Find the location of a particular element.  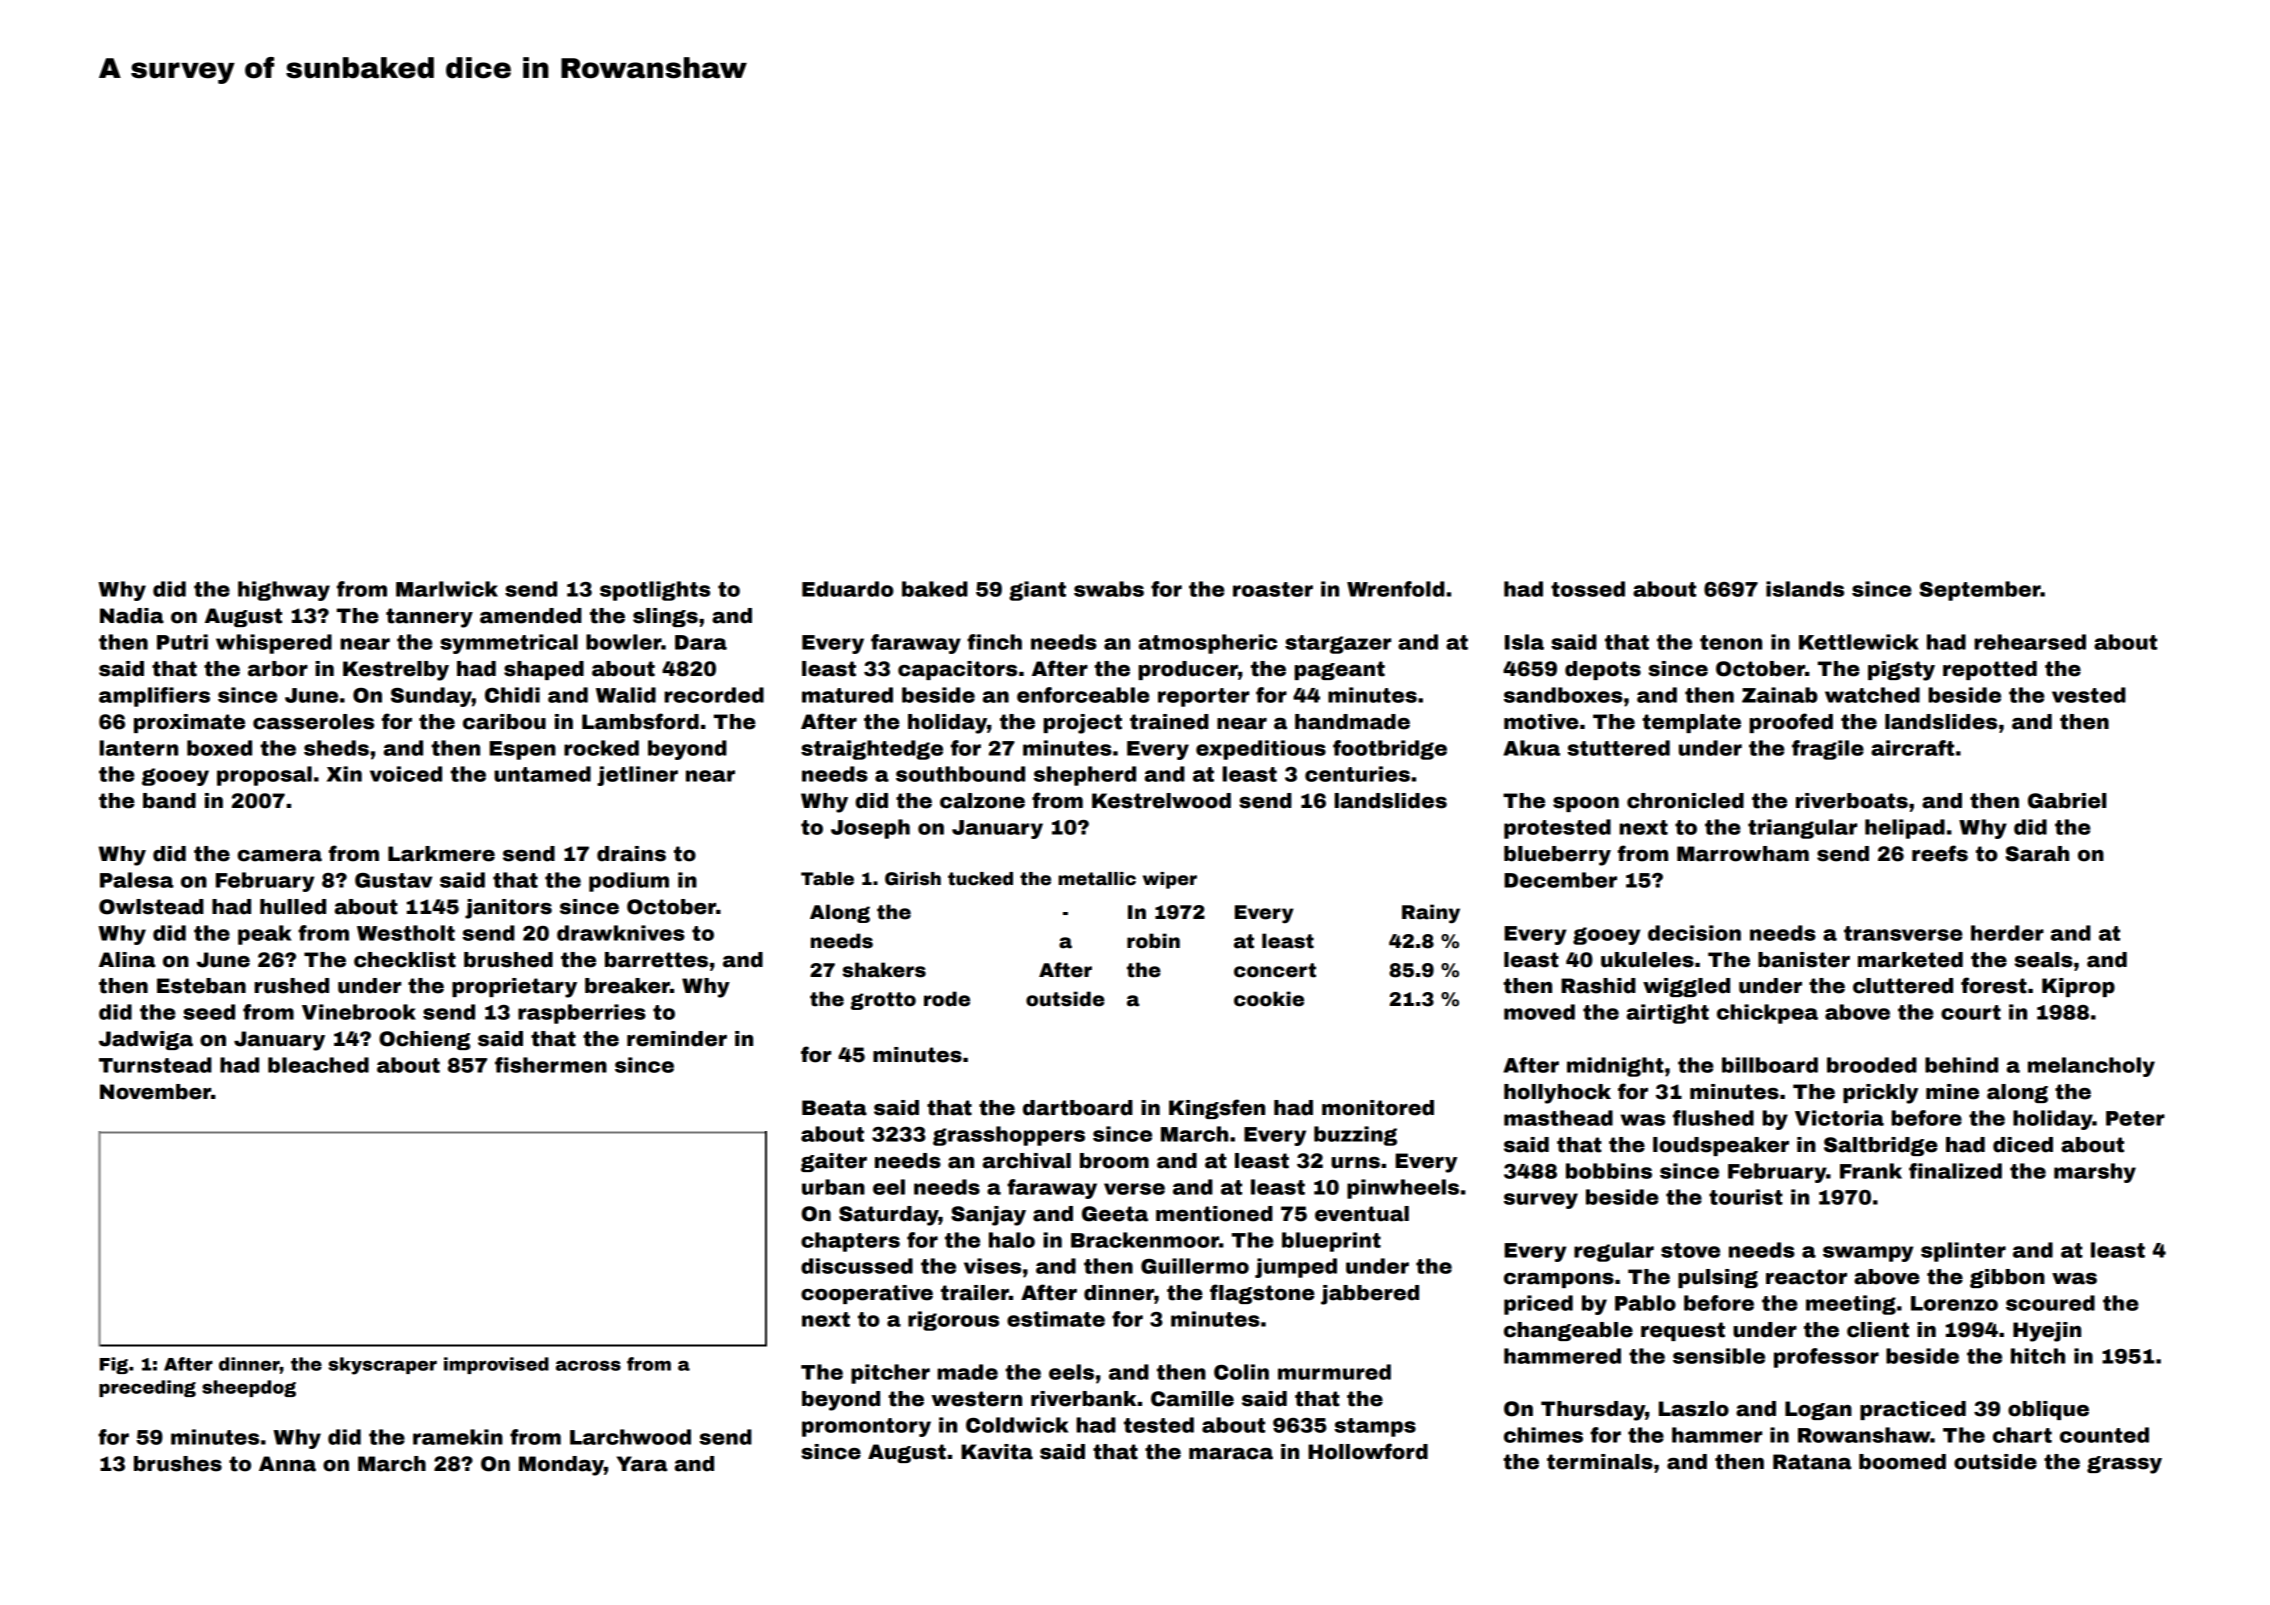

herder is located at coordinates (2007, 933).
